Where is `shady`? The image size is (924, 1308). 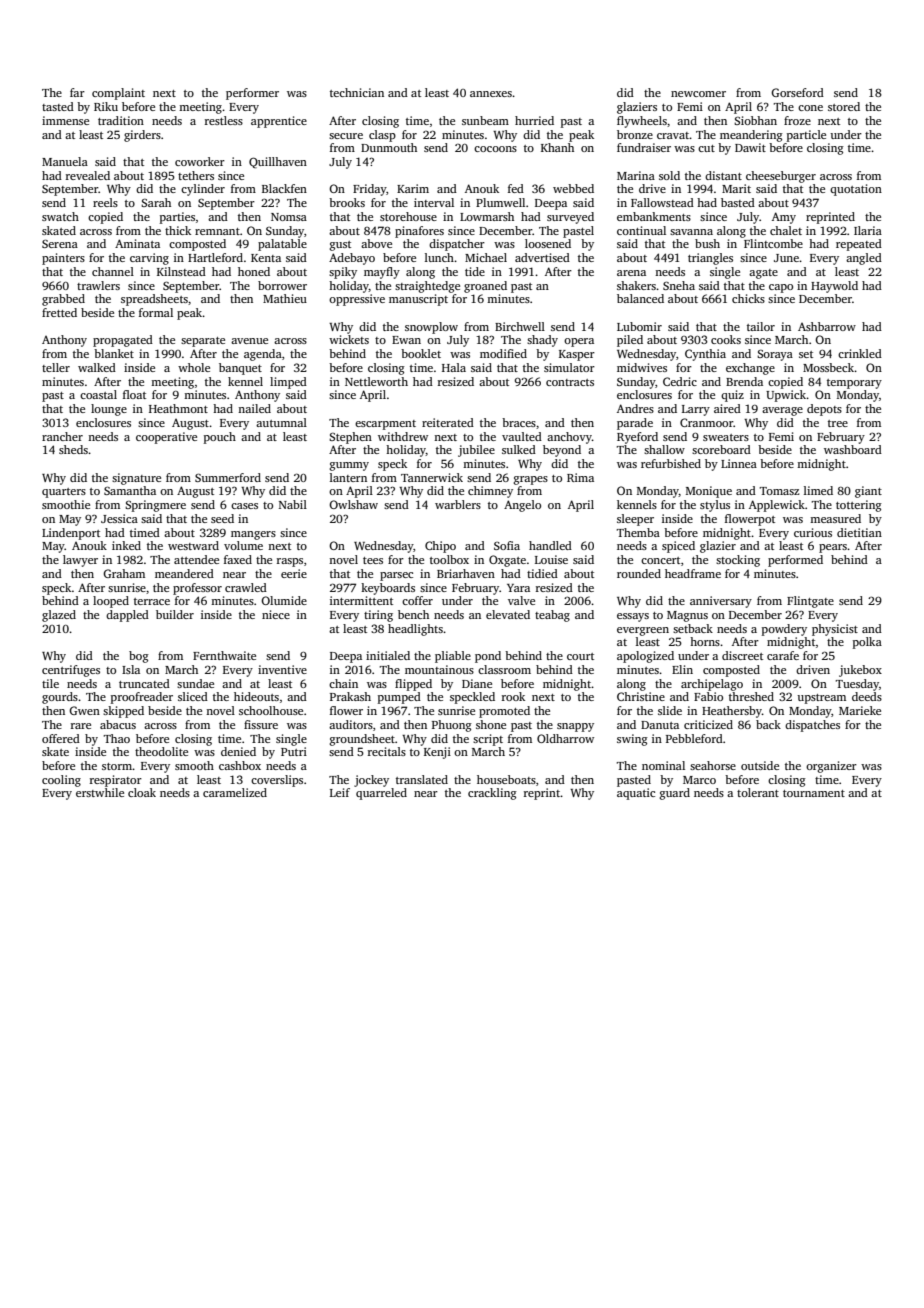 shady is located at coordinates (542, 341).
